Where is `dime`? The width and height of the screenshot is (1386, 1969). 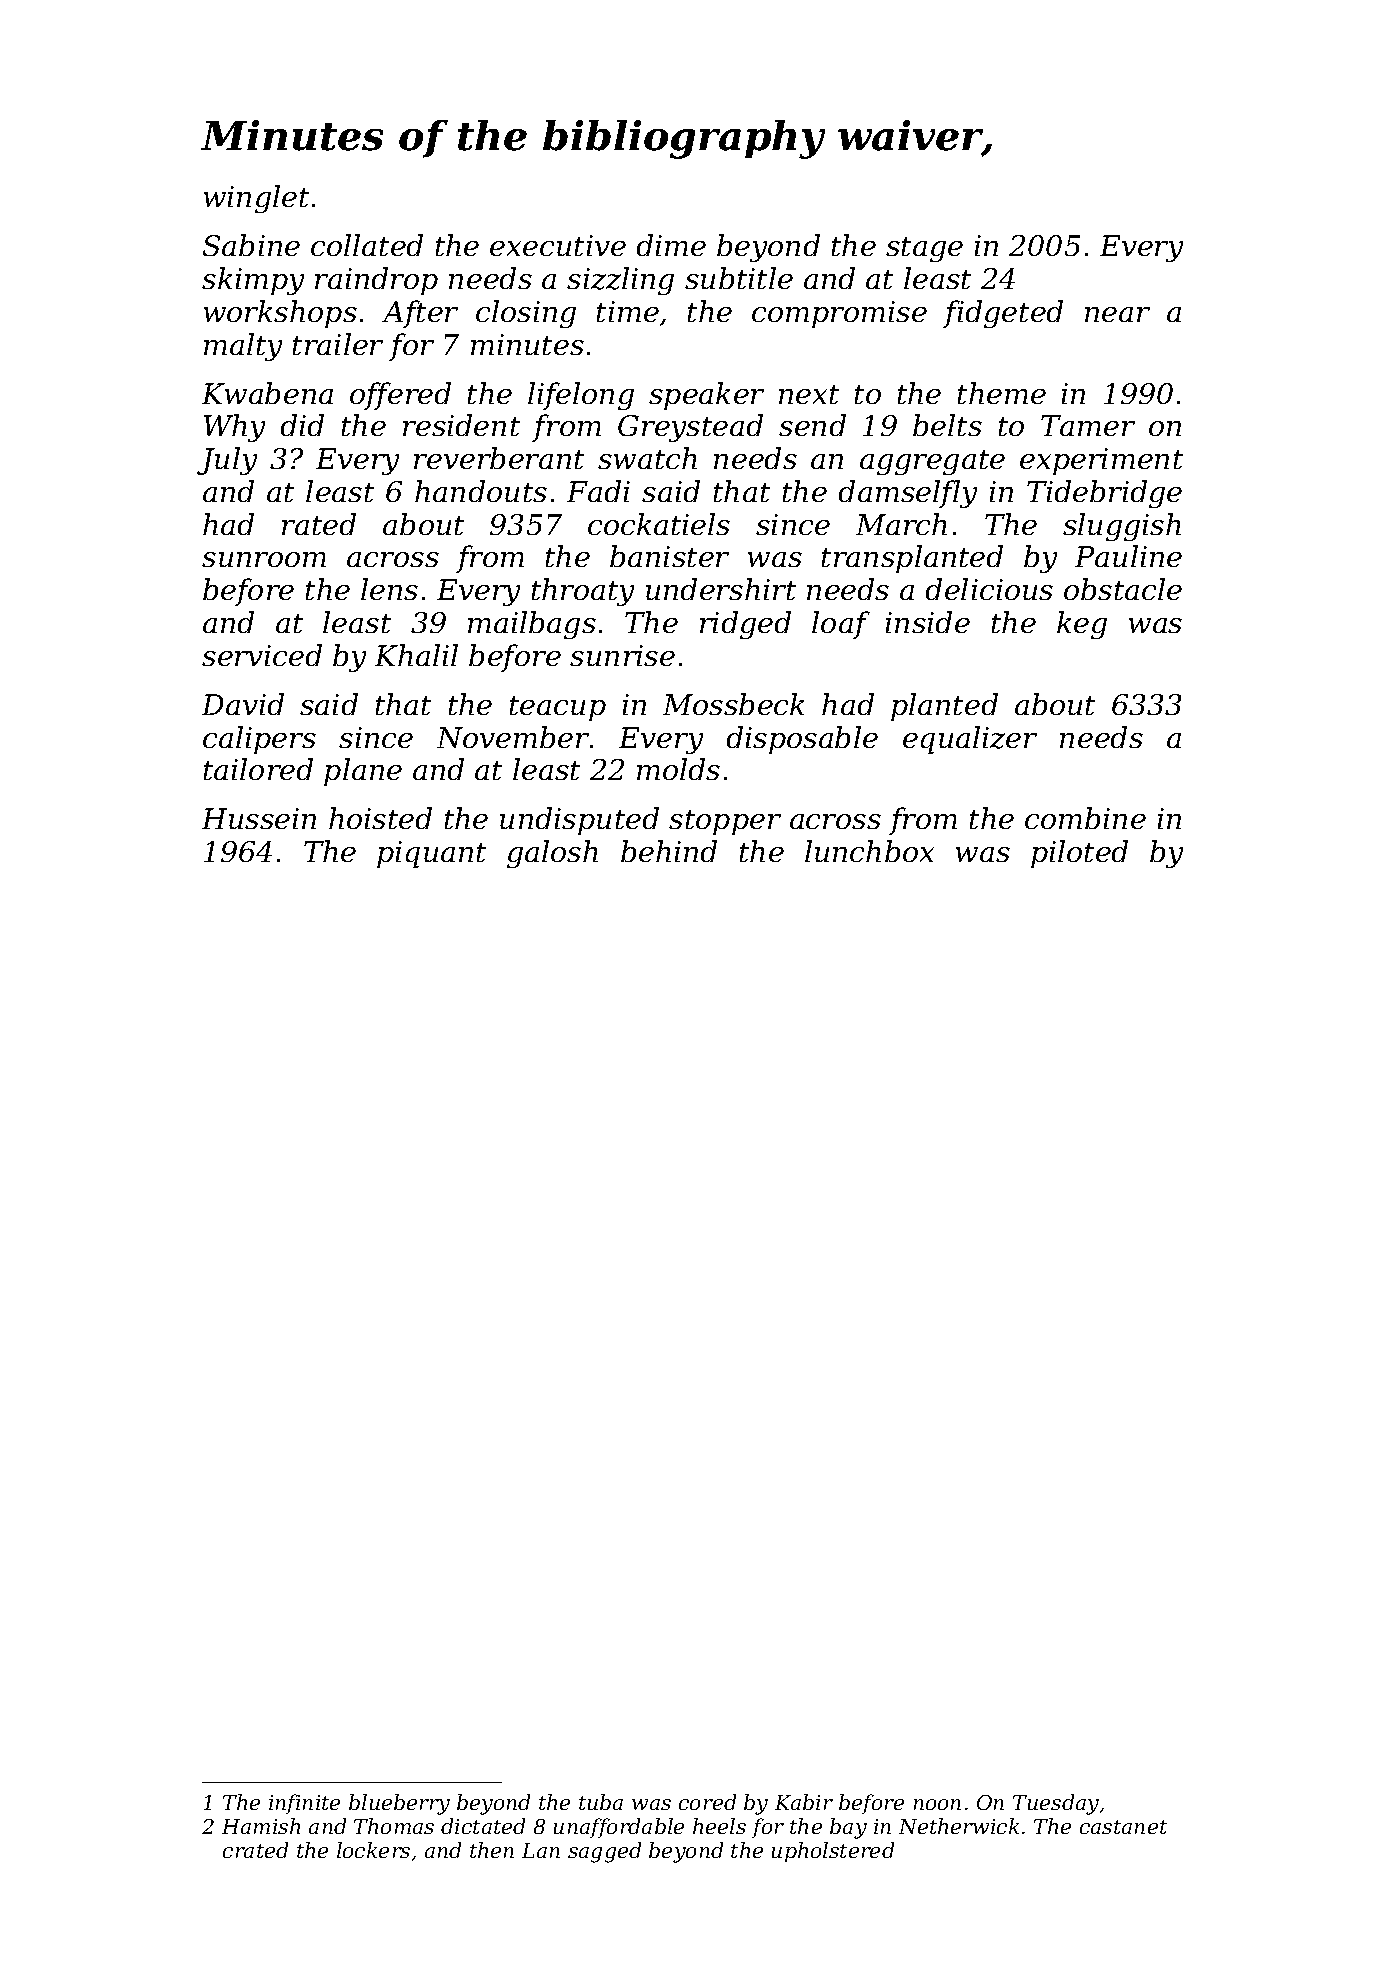 dime is located at coordinates (671, 245).
